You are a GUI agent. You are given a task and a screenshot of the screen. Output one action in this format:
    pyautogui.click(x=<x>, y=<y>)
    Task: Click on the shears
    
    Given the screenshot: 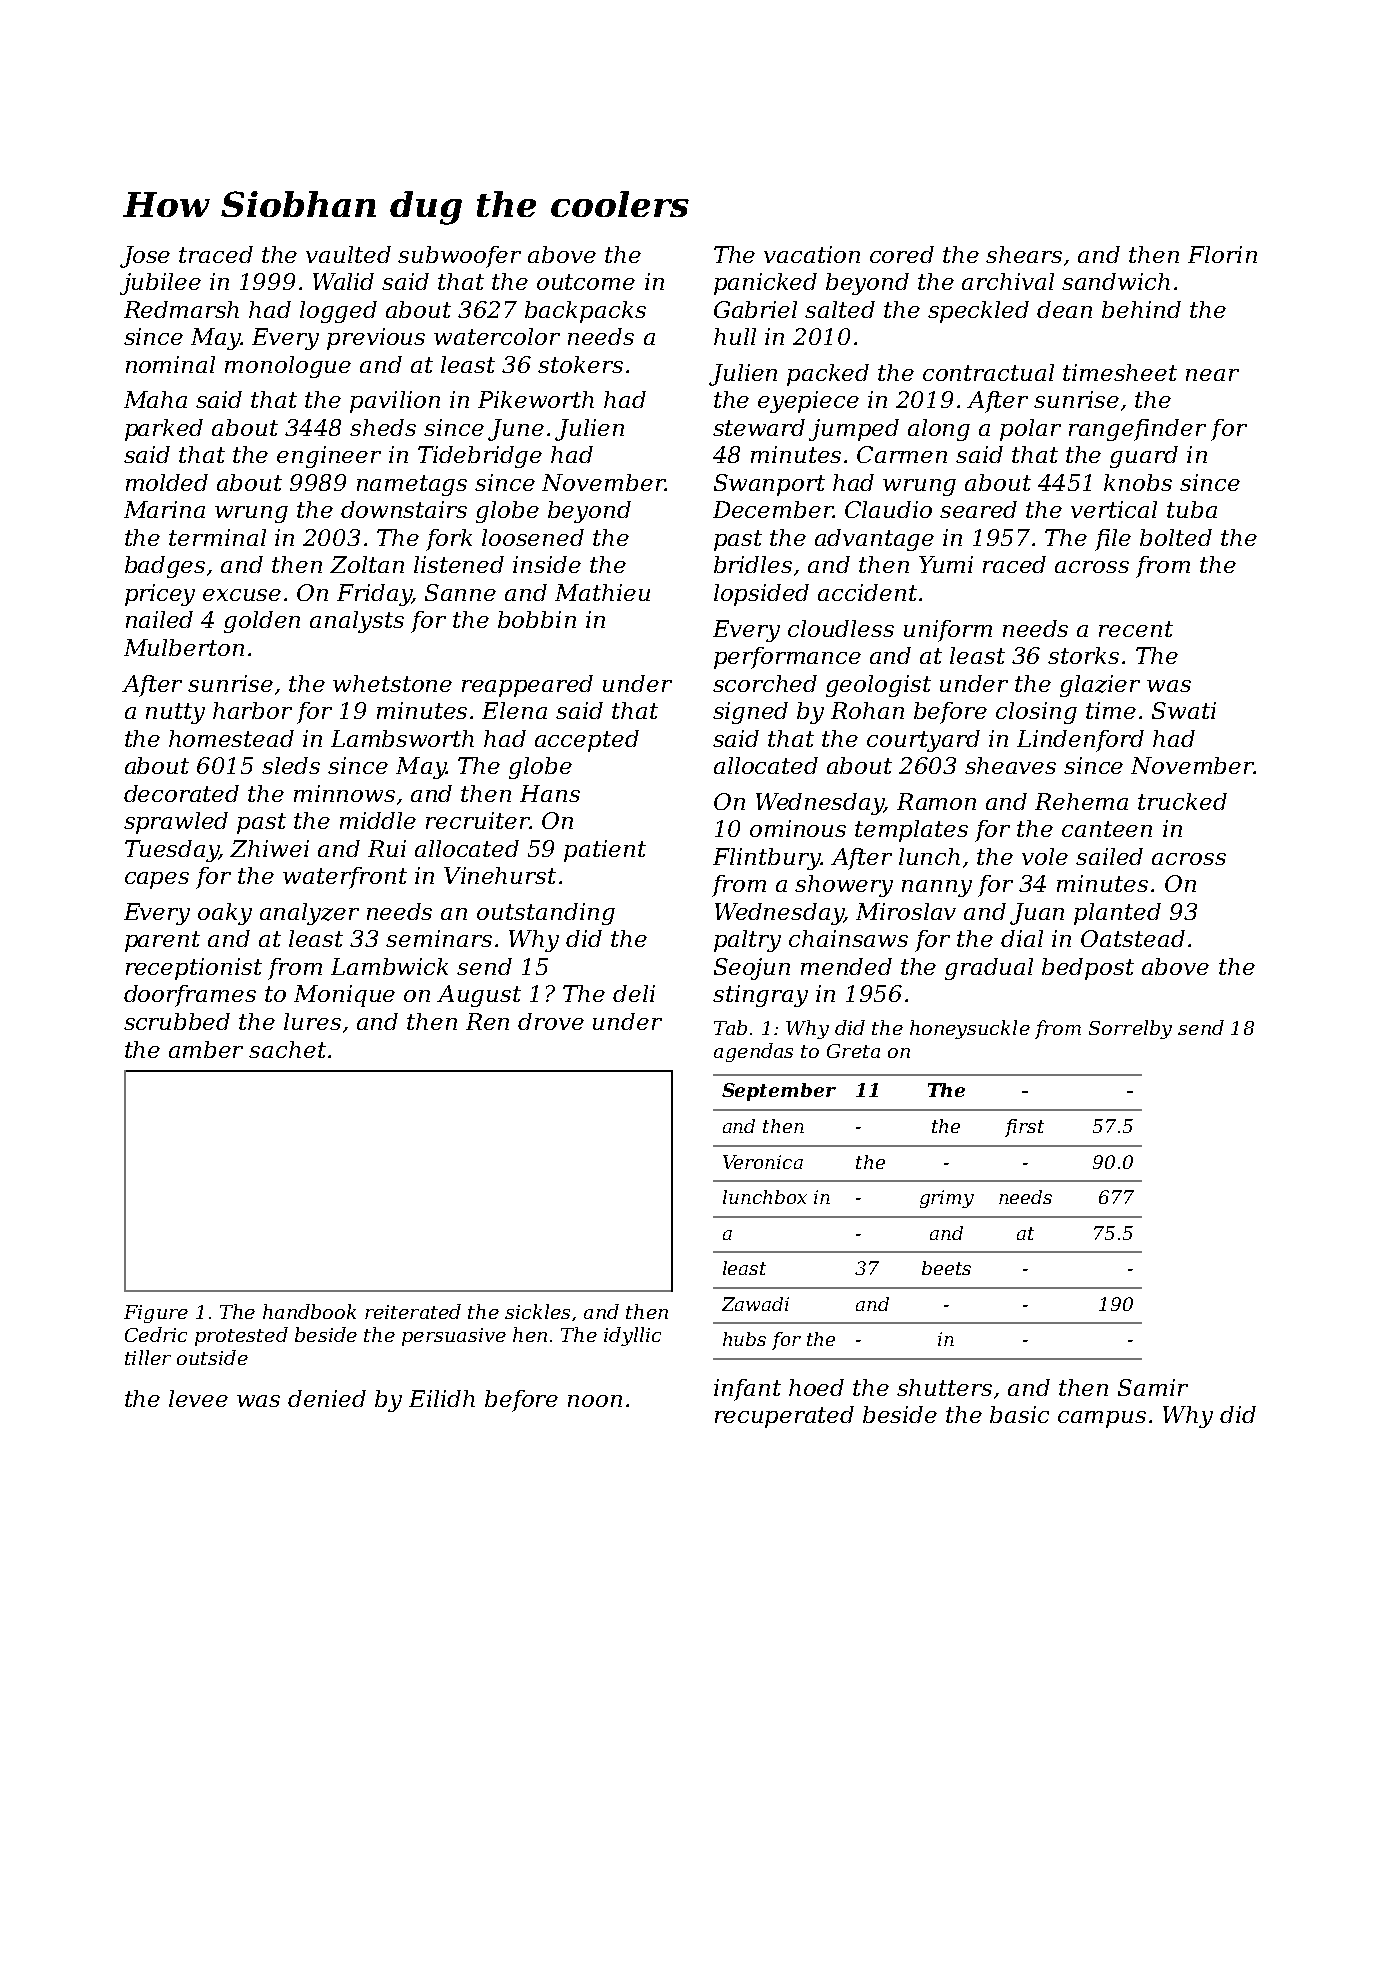 What is the action you would take?
    pyautogui.click(x=1024, y=254)
